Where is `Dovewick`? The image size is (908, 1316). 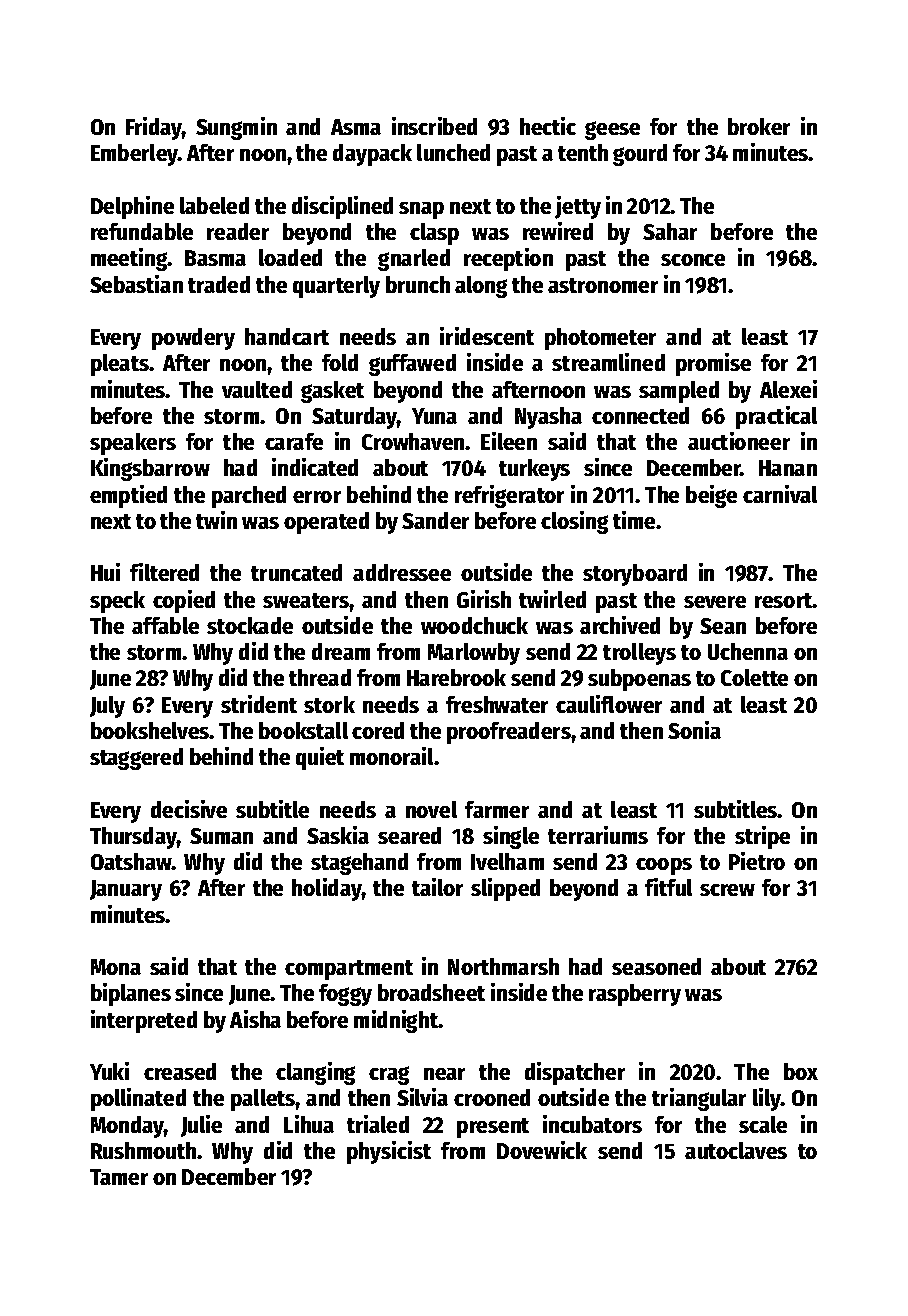
Dovewick is located at coordinates (542, 1150).
